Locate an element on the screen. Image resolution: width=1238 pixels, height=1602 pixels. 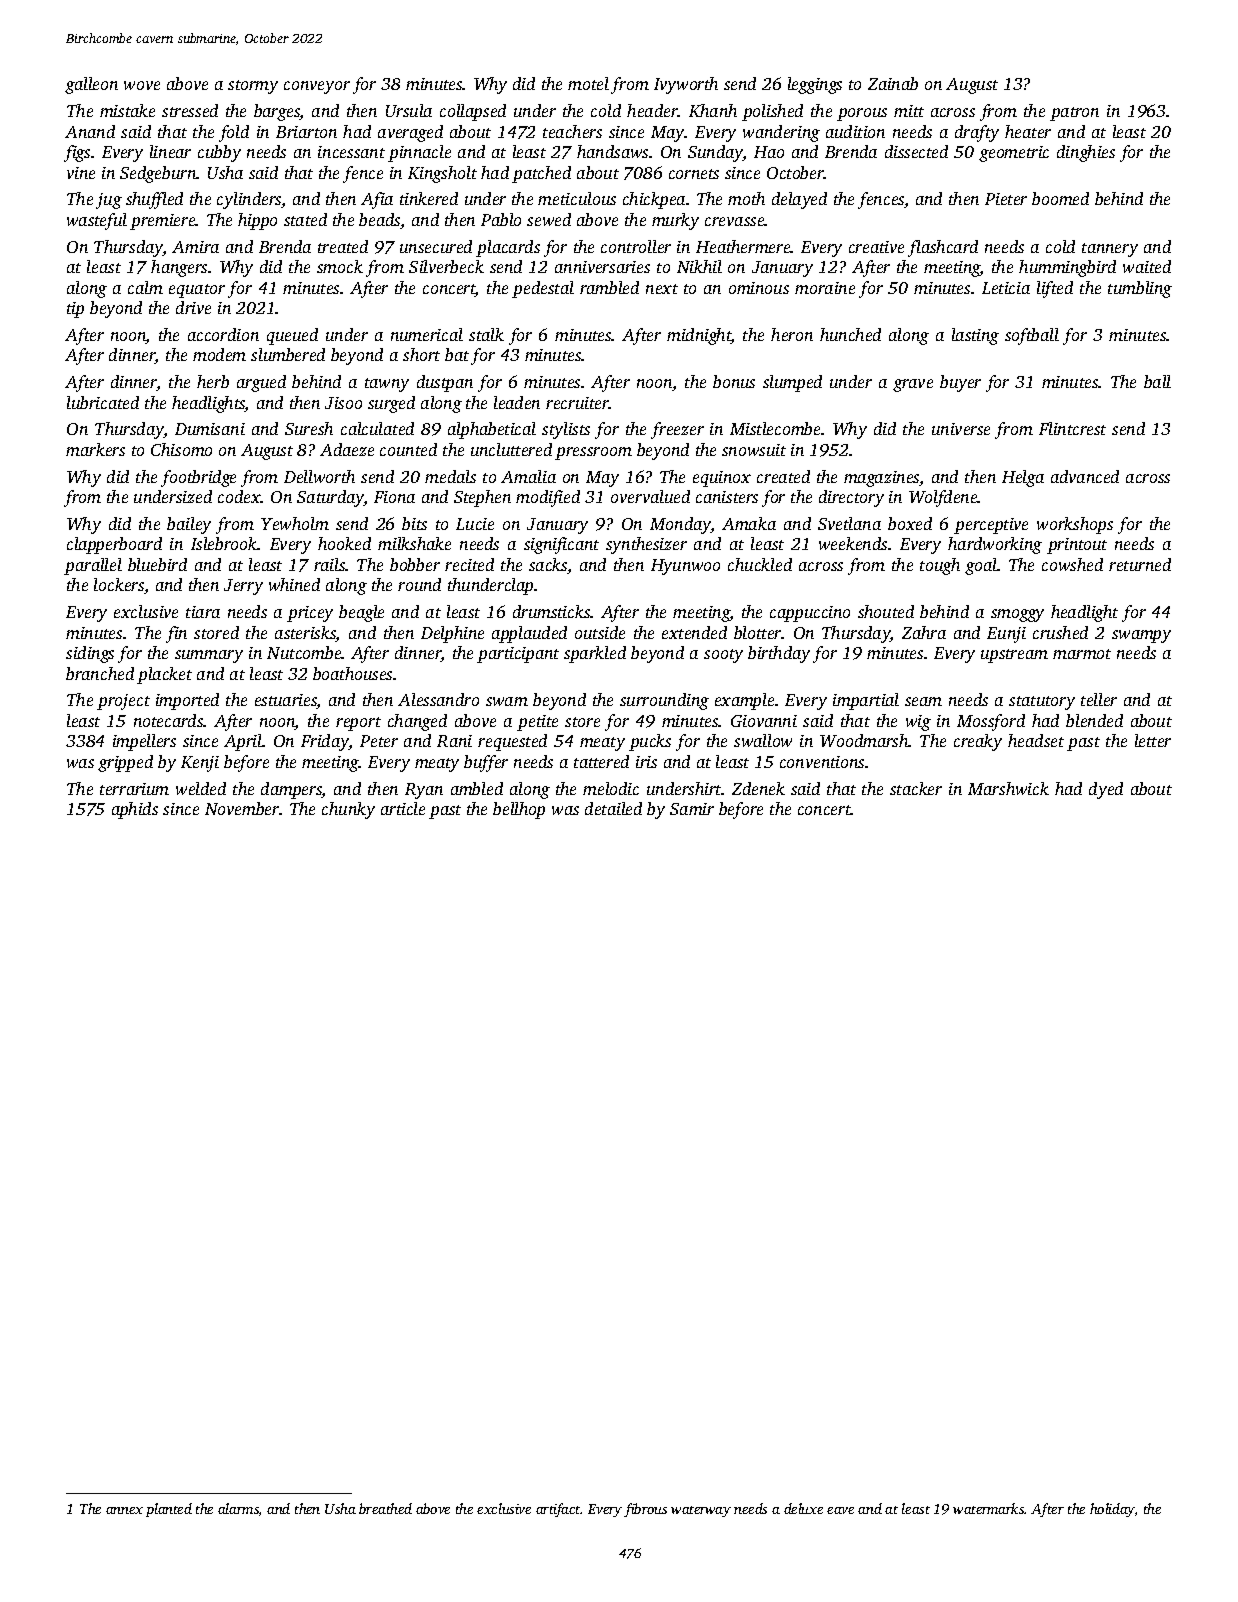
Marshwick is located at coordinates (1008, 788).
